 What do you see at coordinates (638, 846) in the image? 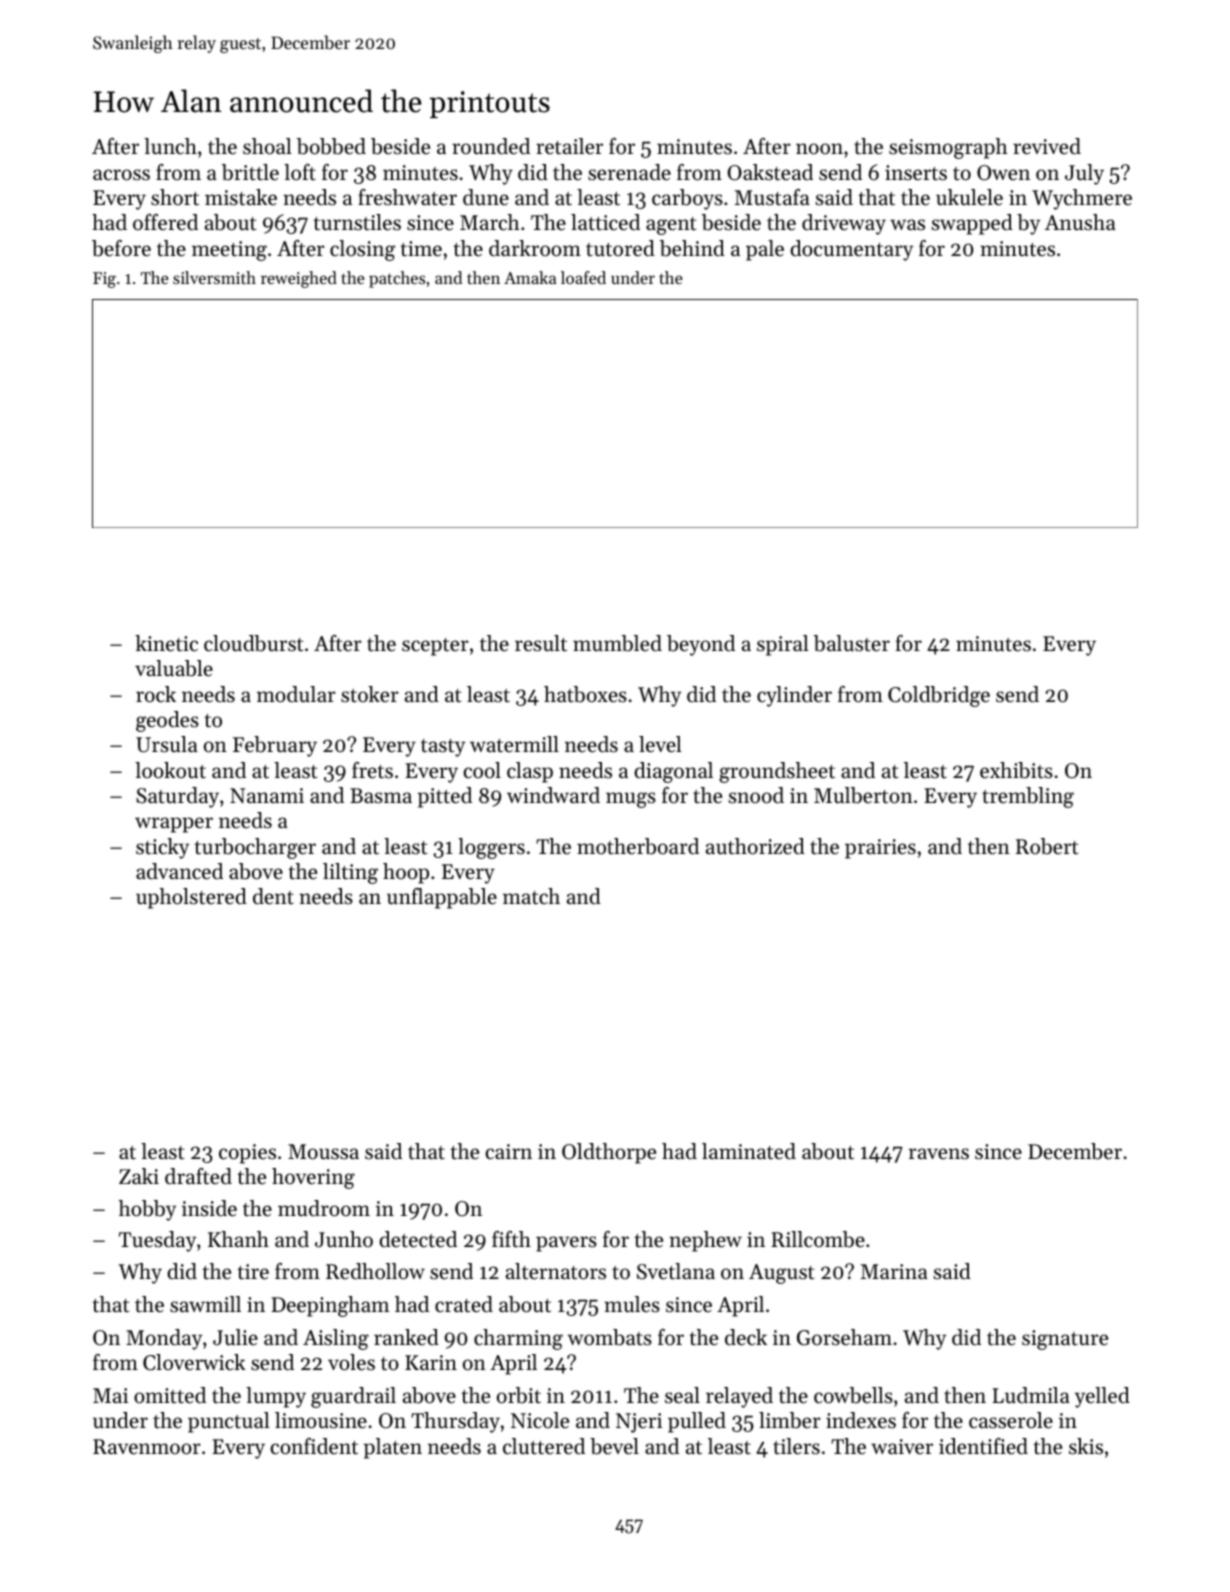
I see `motherboard` at bounding box center [638, 846].
